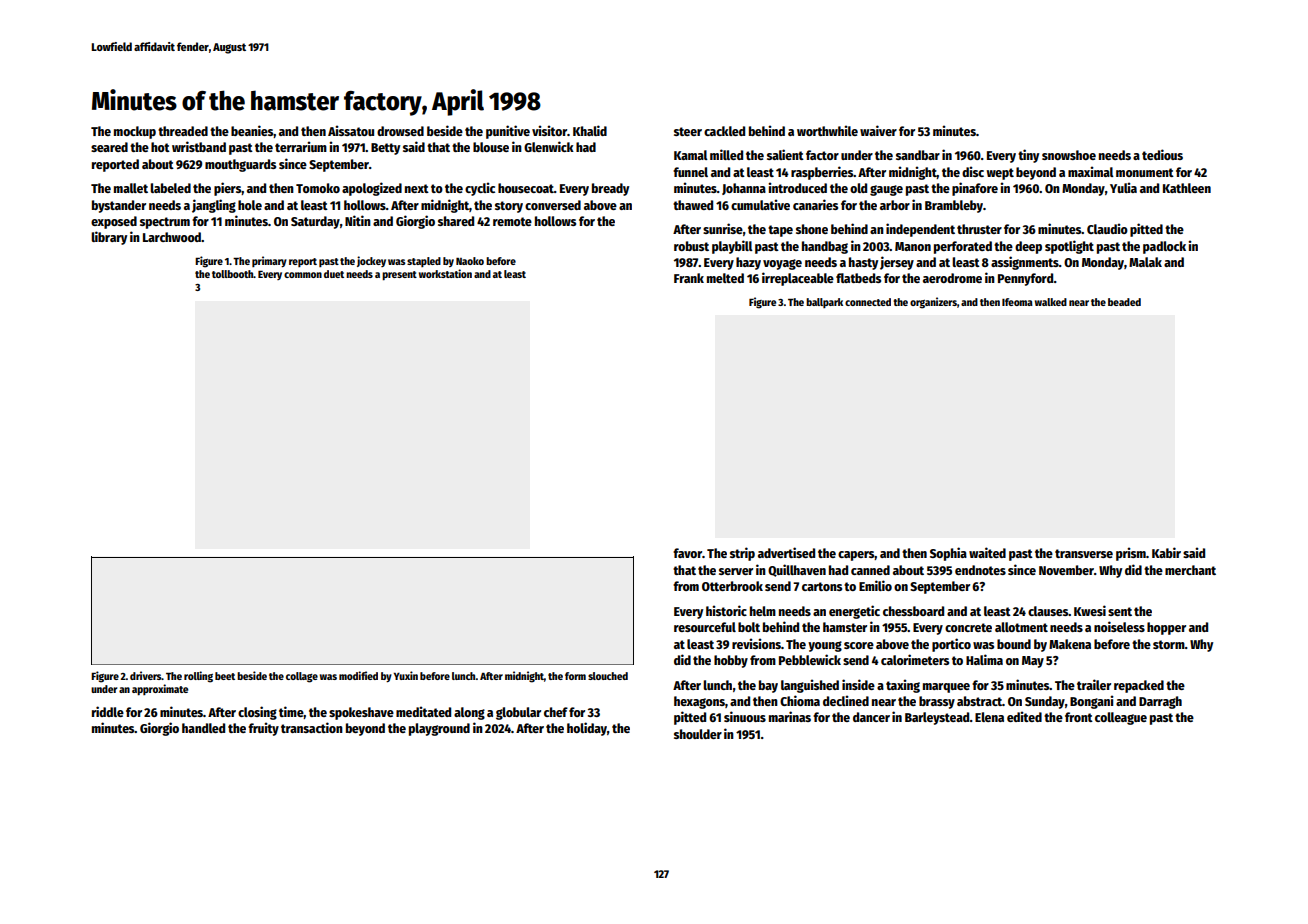 The height and width of the page is (924, 1308). I want to click on threaded, so click(183, 131).
